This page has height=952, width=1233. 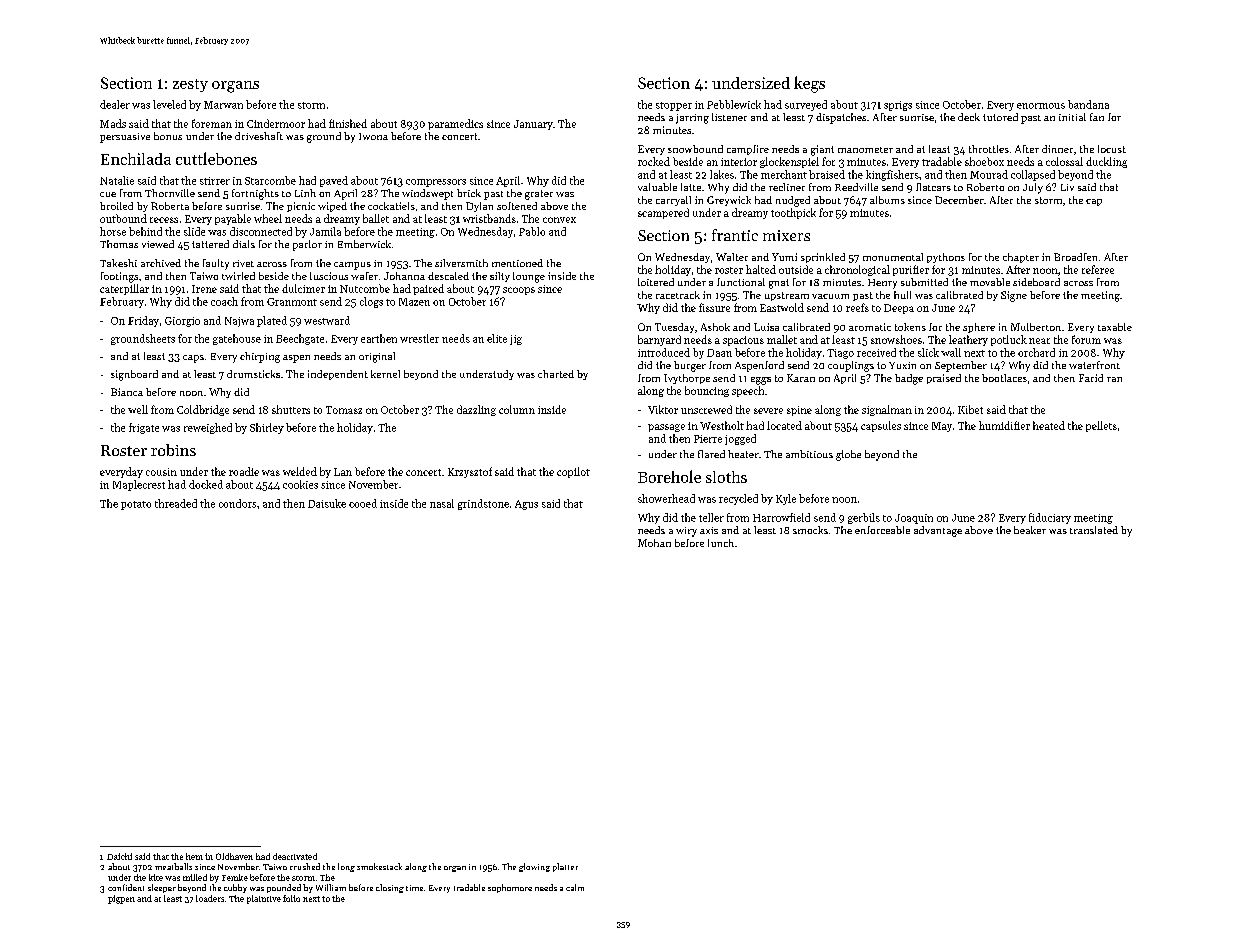 I want to click on tokens, so click(x=910, y=327).
